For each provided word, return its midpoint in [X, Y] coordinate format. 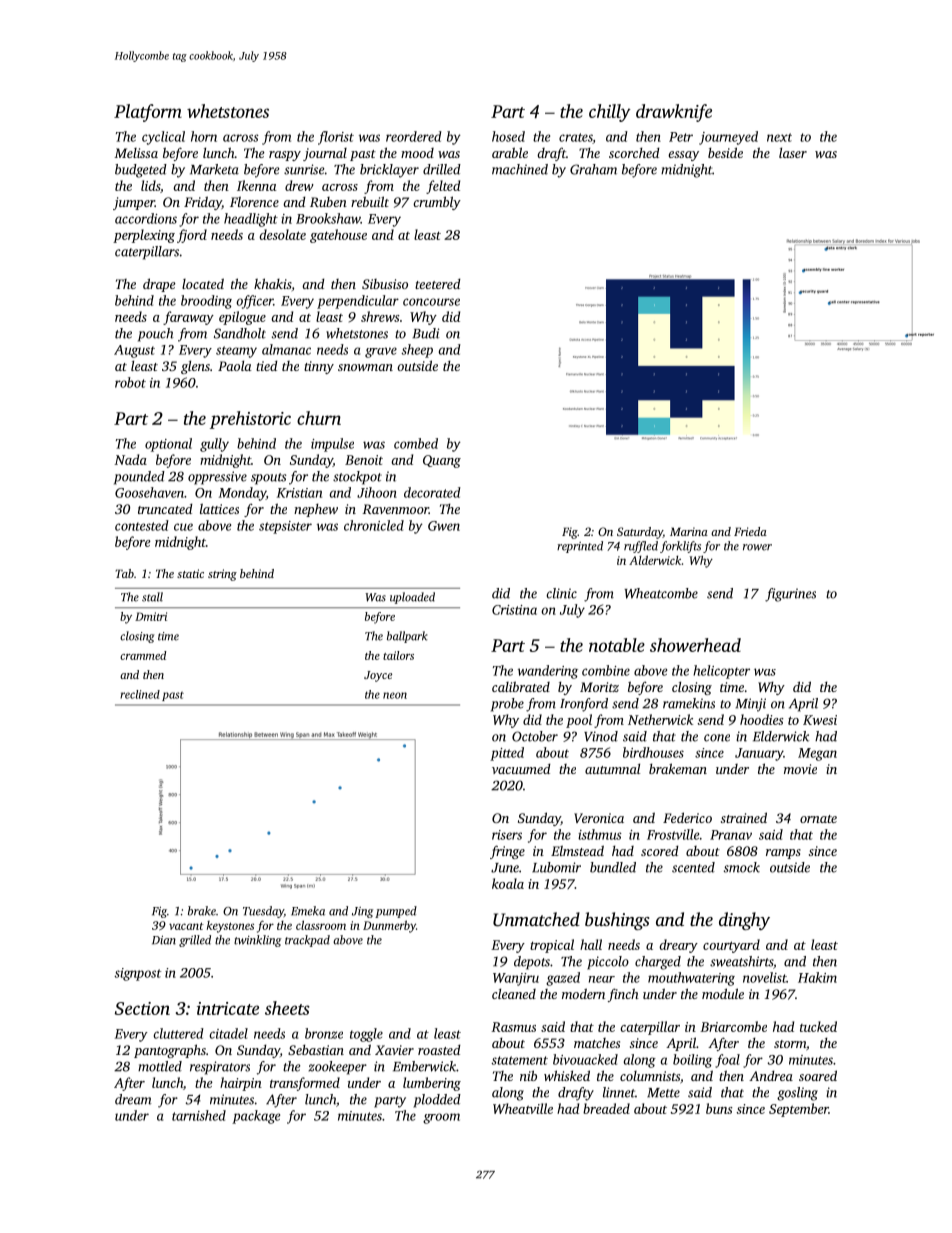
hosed [508, 136]
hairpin [241, 1084]
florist [336, 138]
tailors [398, 655]
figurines [790, 595]
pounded [139, 478]
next [779, 137]
